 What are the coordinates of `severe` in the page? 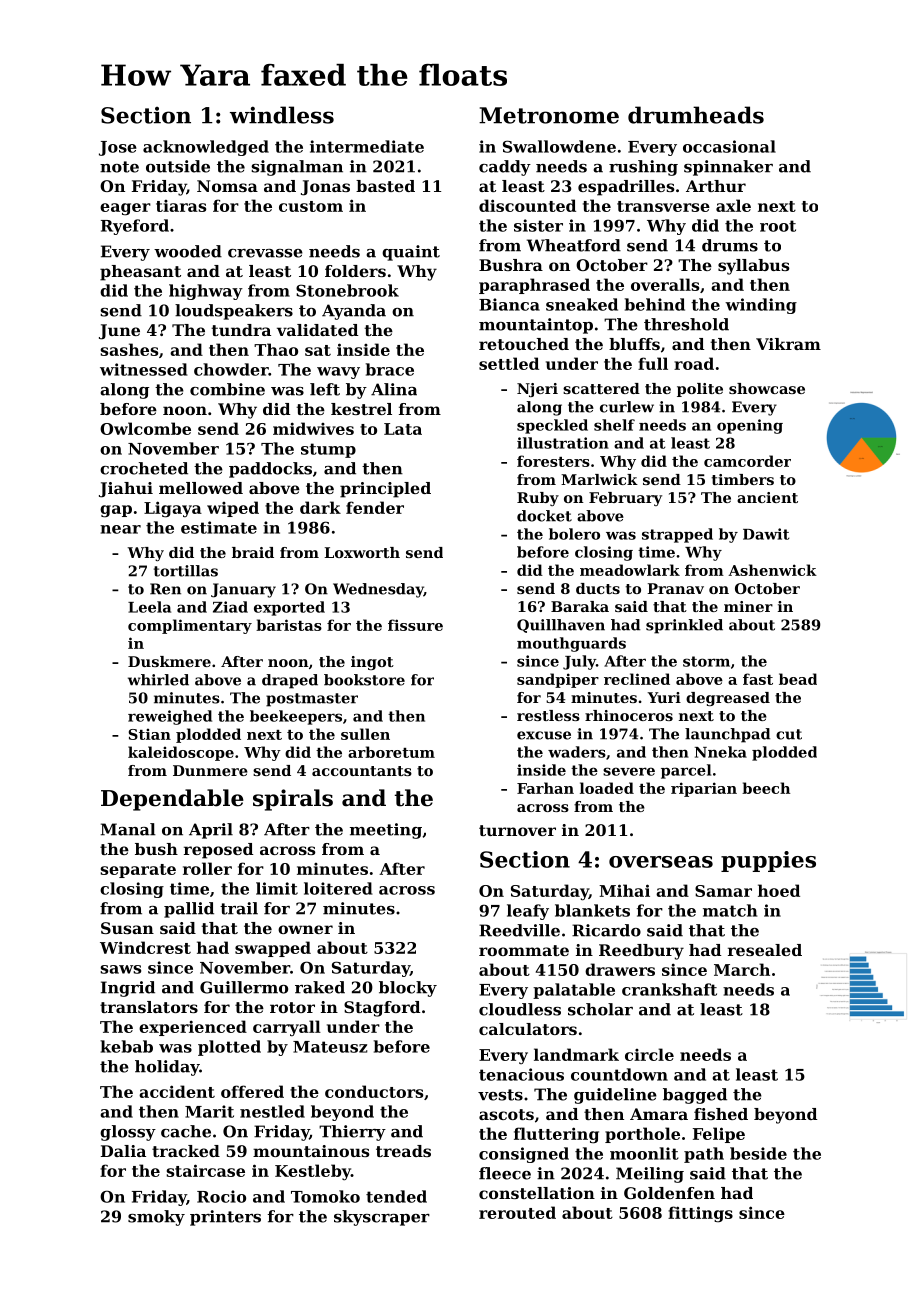 It's located at (629, 771).
